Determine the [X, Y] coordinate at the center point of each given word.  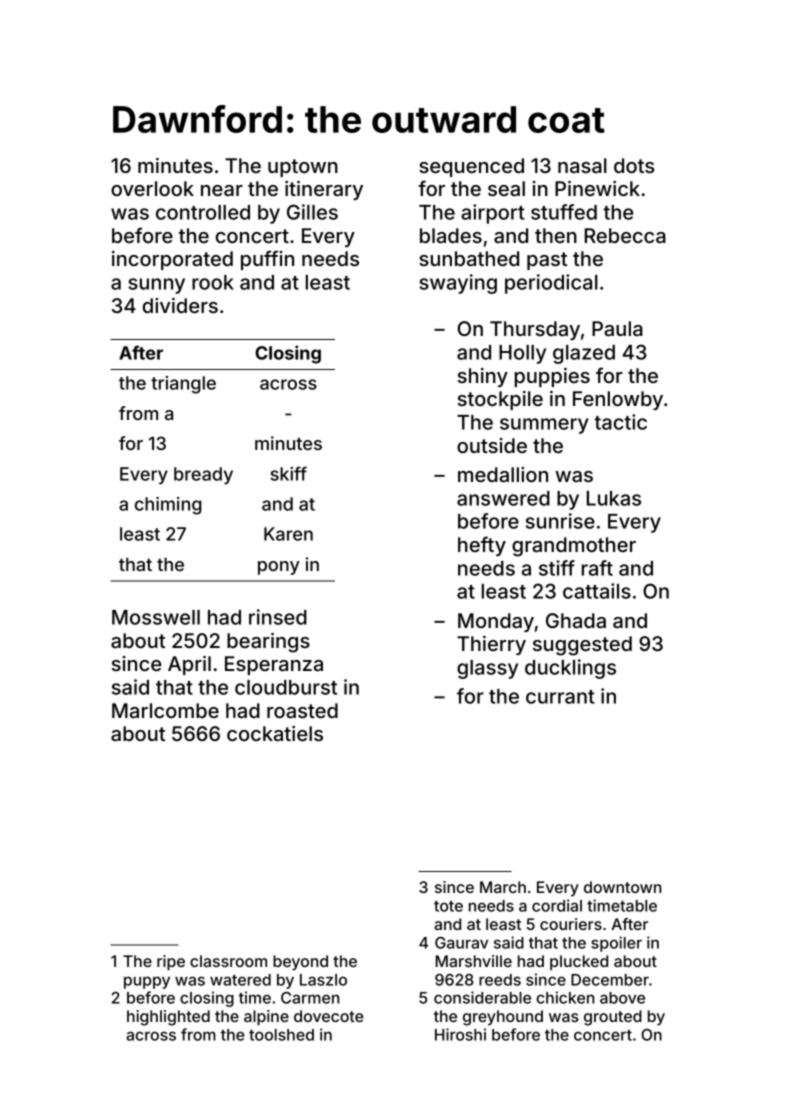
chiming [168, 506]
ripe [171, 963]
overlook [152, 188]
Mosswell [156, 617]
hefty [482, 546]
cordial [557, 905]
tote [448, 906]
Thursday [535, 330]
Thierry [491, 645]
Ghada [576, 620]
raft [597, 568]
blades [451, 235]
